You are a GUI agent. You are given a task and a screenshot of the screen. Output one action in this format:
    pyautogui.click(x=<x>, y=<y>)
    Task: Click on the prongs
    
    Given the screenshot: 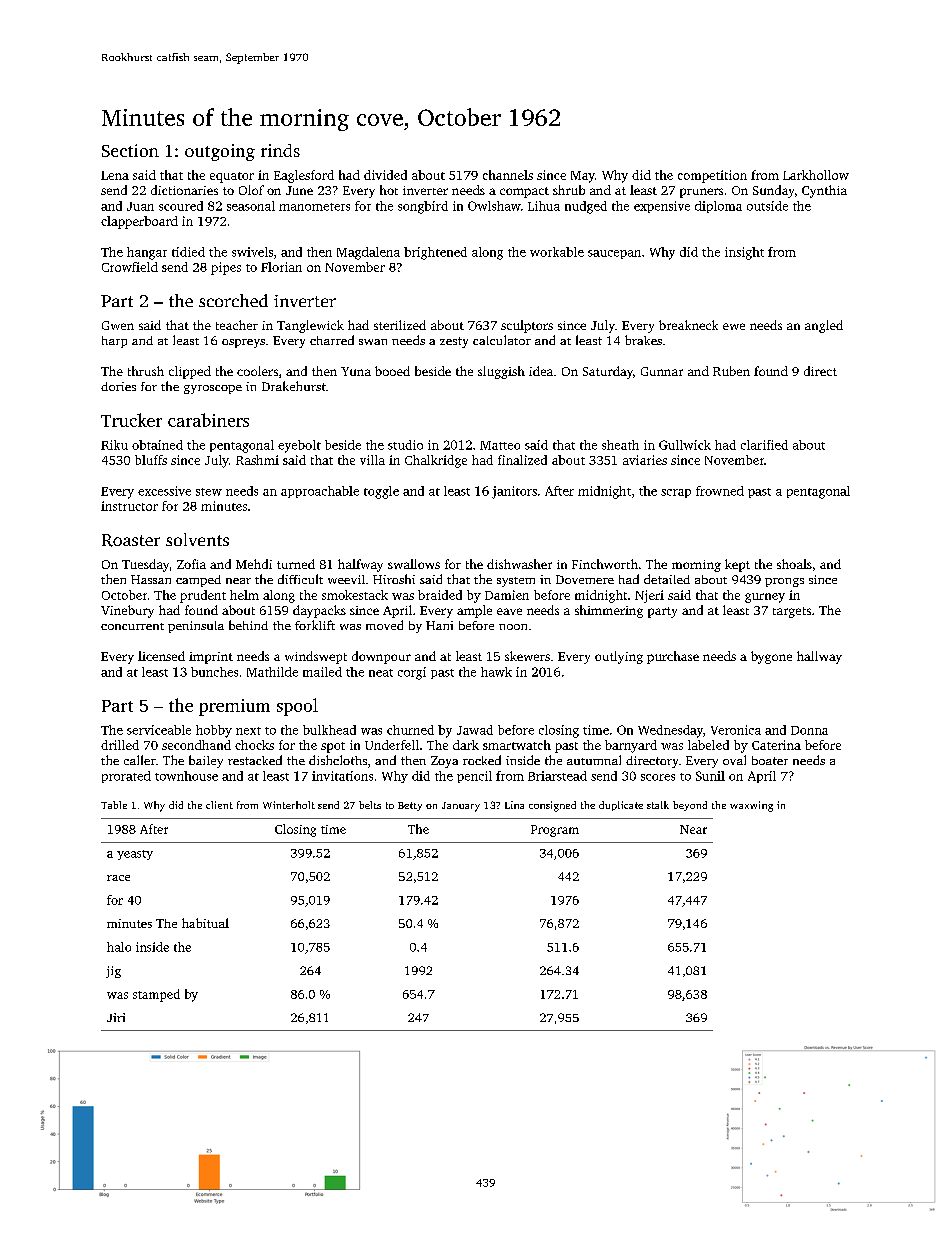 What is the action you would take?
    pyautogui.click(x=784, y=582)
